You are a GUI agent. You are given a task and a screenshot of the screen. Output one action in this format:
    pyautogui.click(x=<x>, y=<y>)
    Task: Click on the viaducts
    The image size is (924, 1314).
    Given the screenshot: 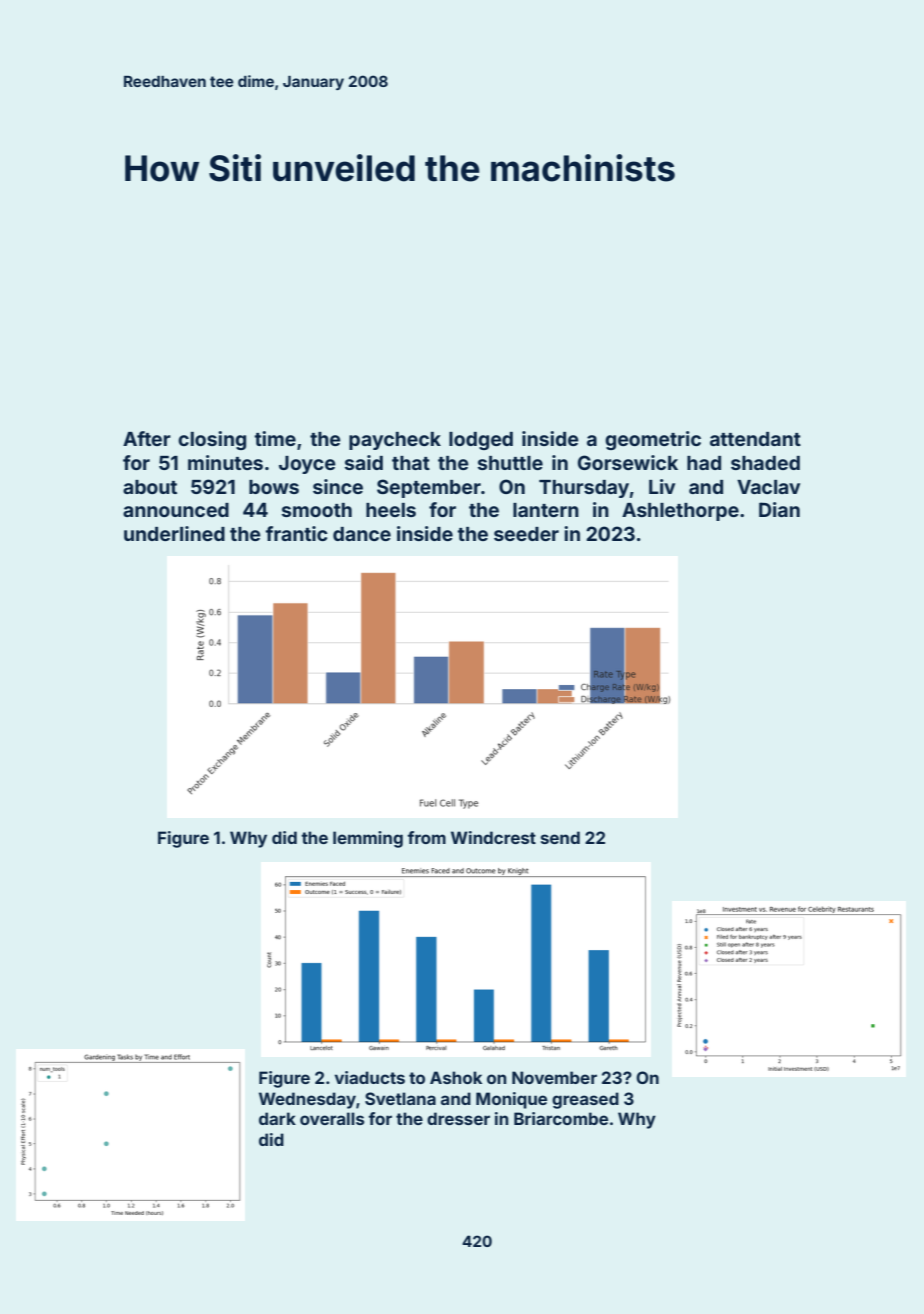 What is the action you would take?
    pyautogui.click(x=370, y=1077)
